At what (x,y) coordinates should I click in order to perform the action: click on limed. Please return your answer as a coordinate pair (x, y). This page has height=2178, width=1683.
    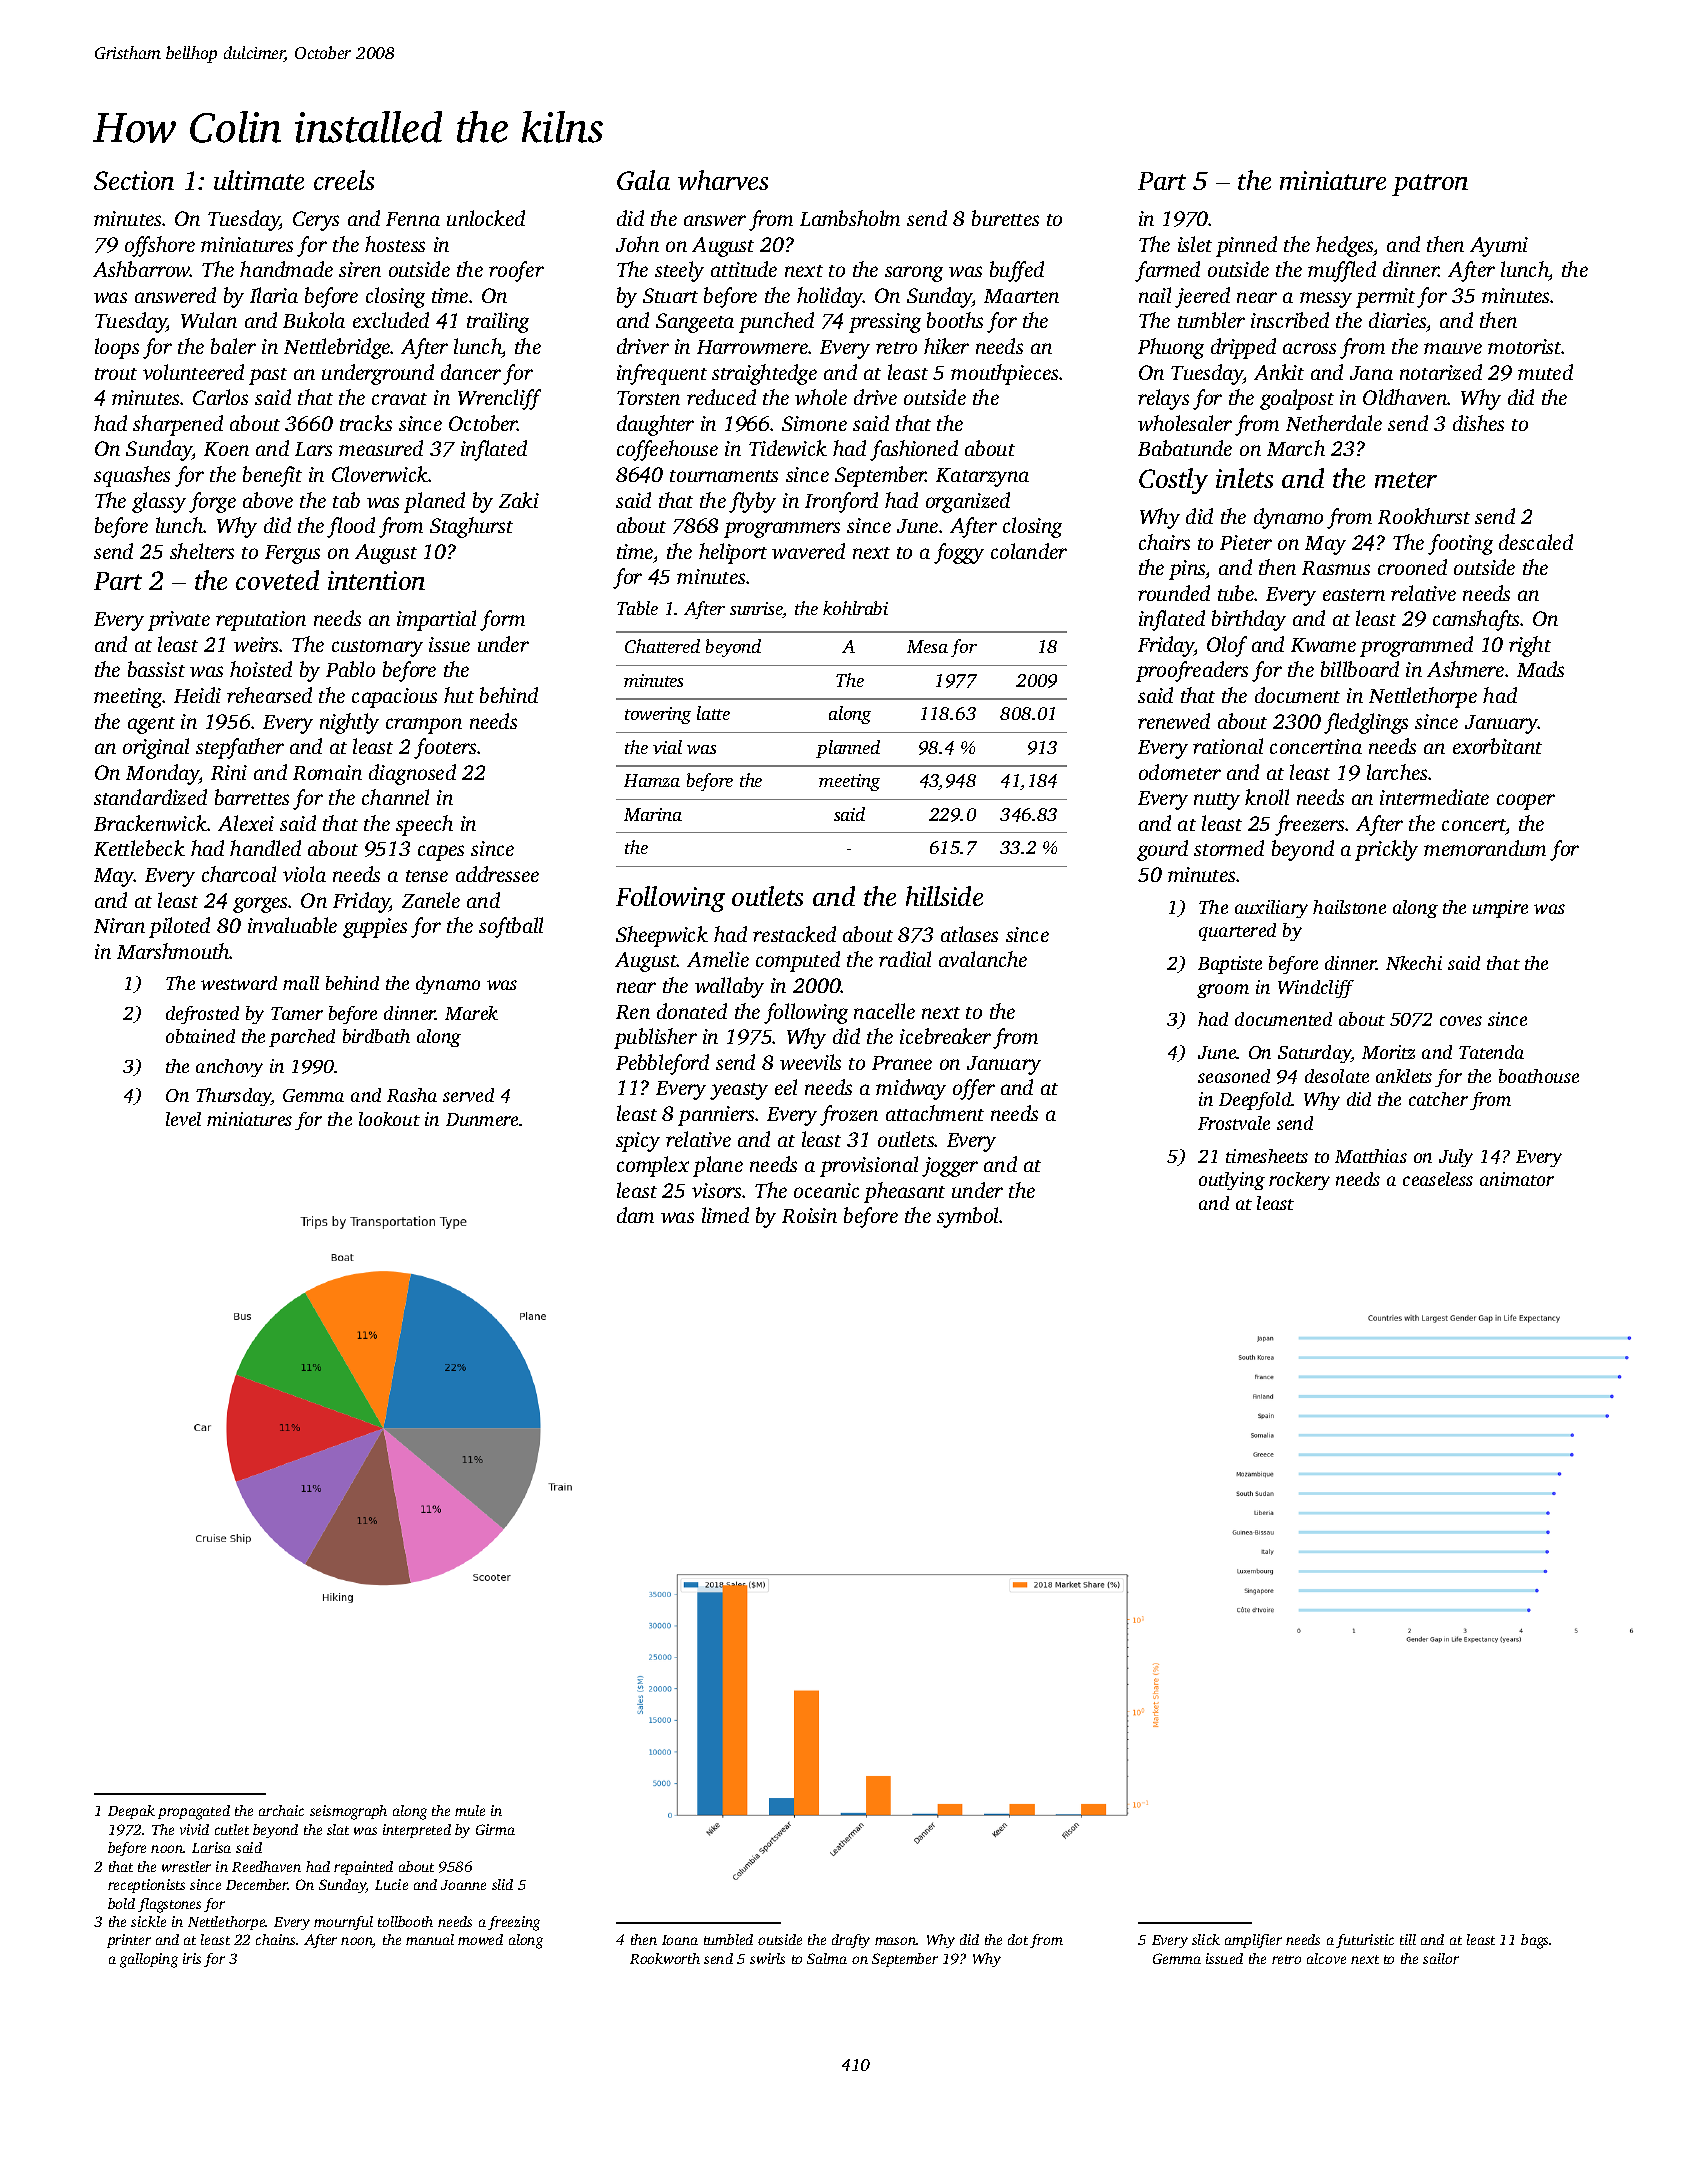
    Looking at the image, I should click on (725, 1215).
